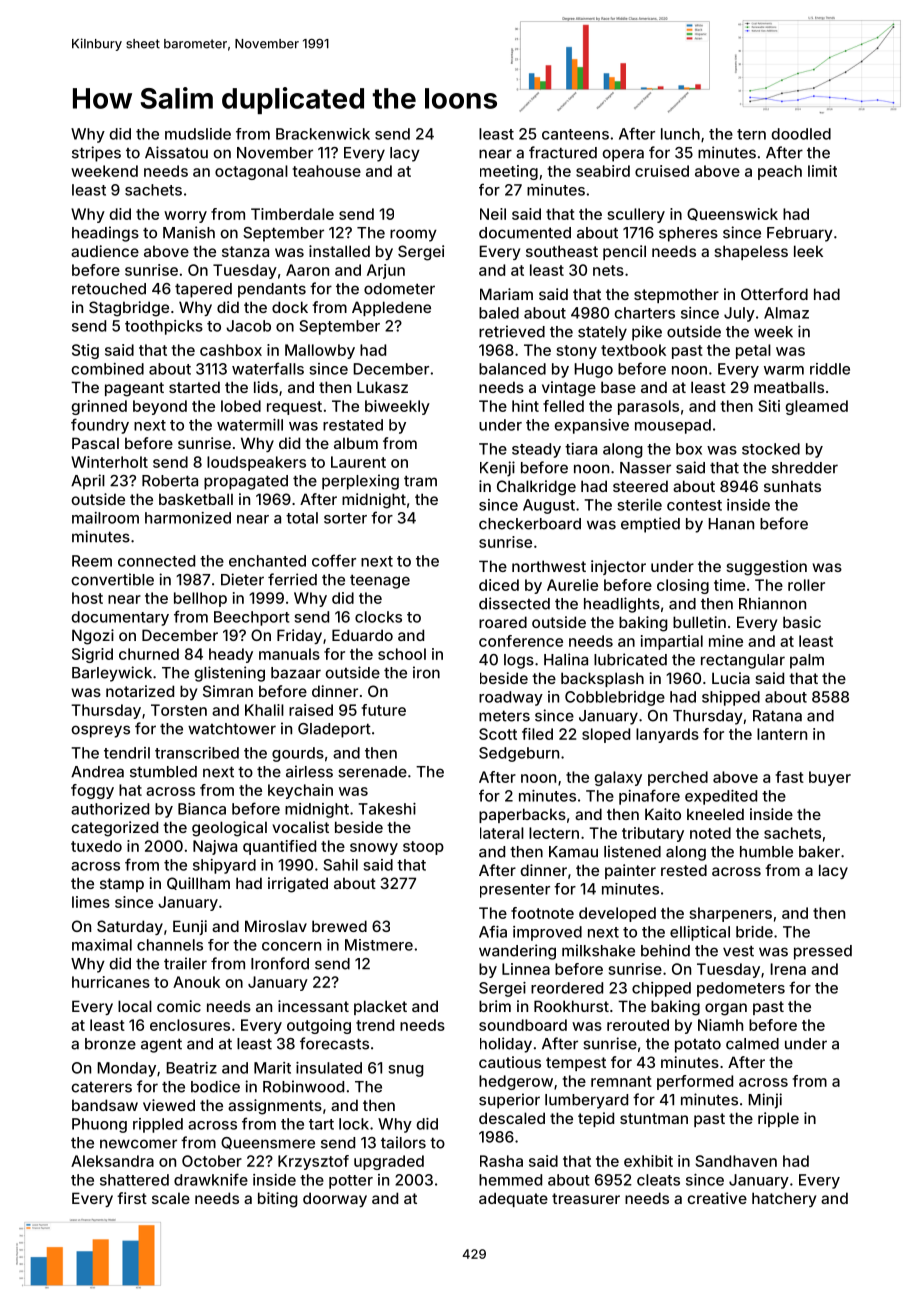 The width and height of the screenshot is (924, 1308). Describe the element at coordinates (112, 1161) in the screenshot. I see `Aleksandra` at that location.
